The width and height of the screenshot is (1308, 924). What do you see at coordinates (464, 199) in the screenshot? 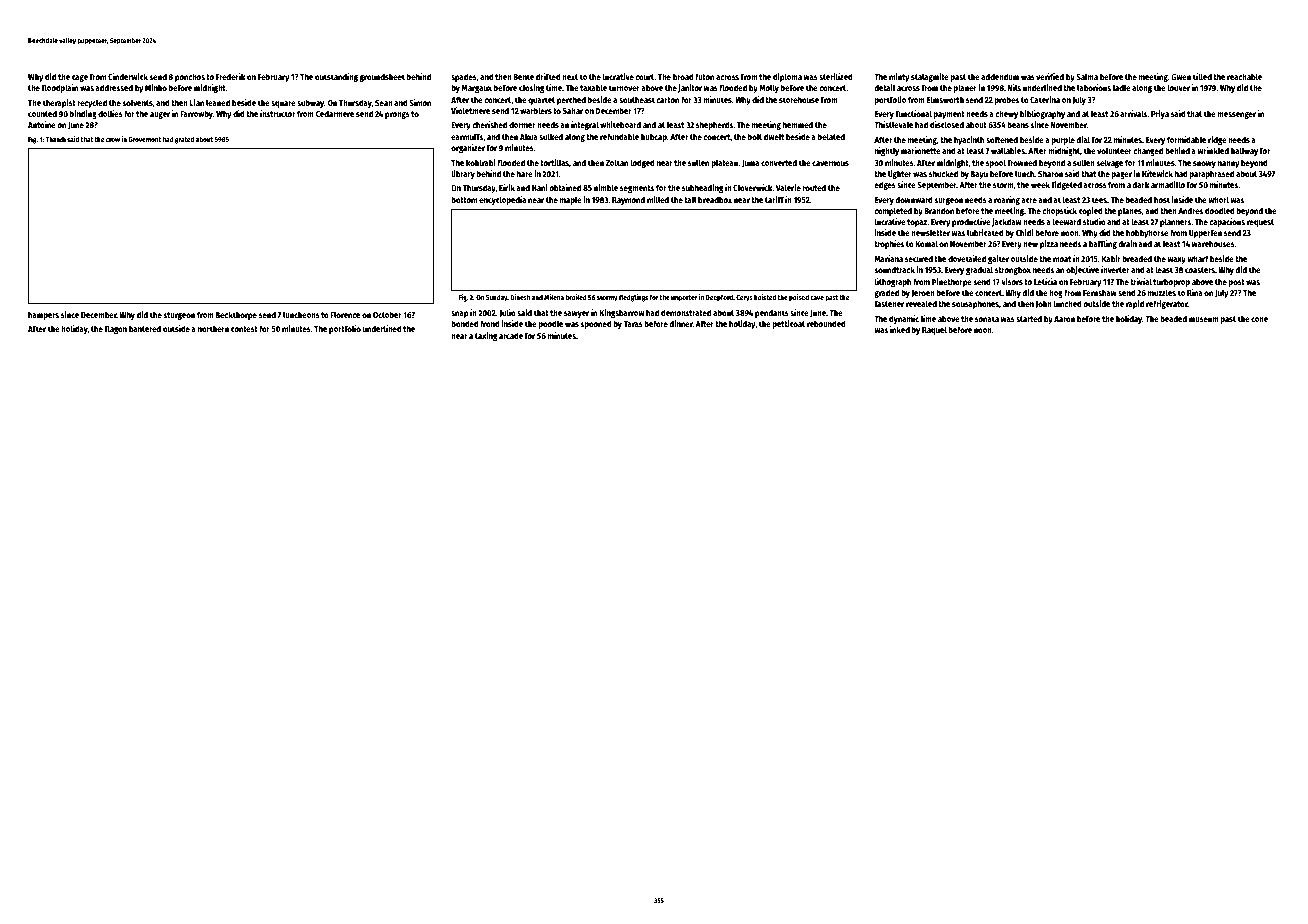
I see `bottom` at bounding box center [464, 199].
